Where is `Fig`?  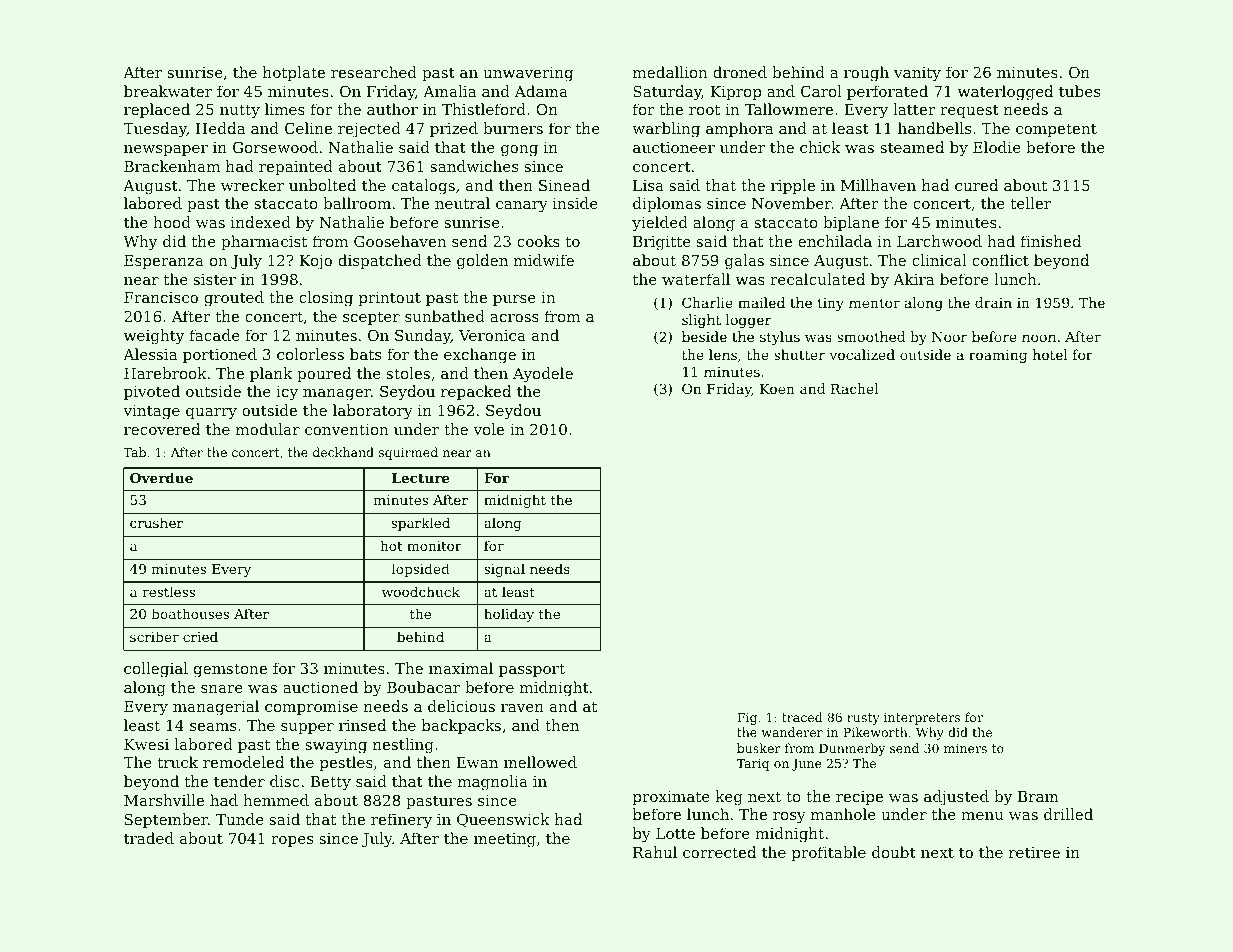 Fig is located at coordinates (747, 719).
